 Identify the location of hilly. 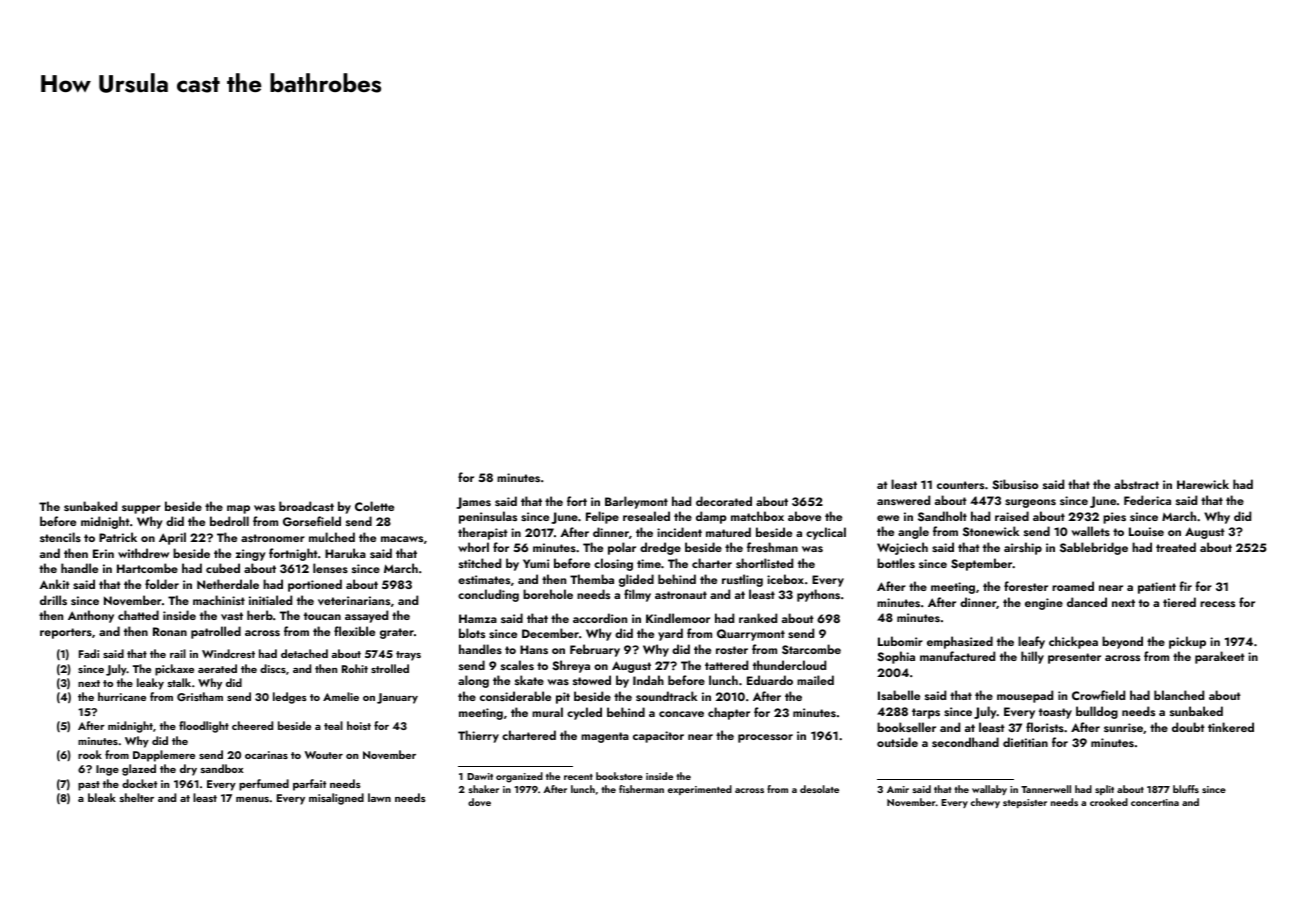
(1032, 657).
